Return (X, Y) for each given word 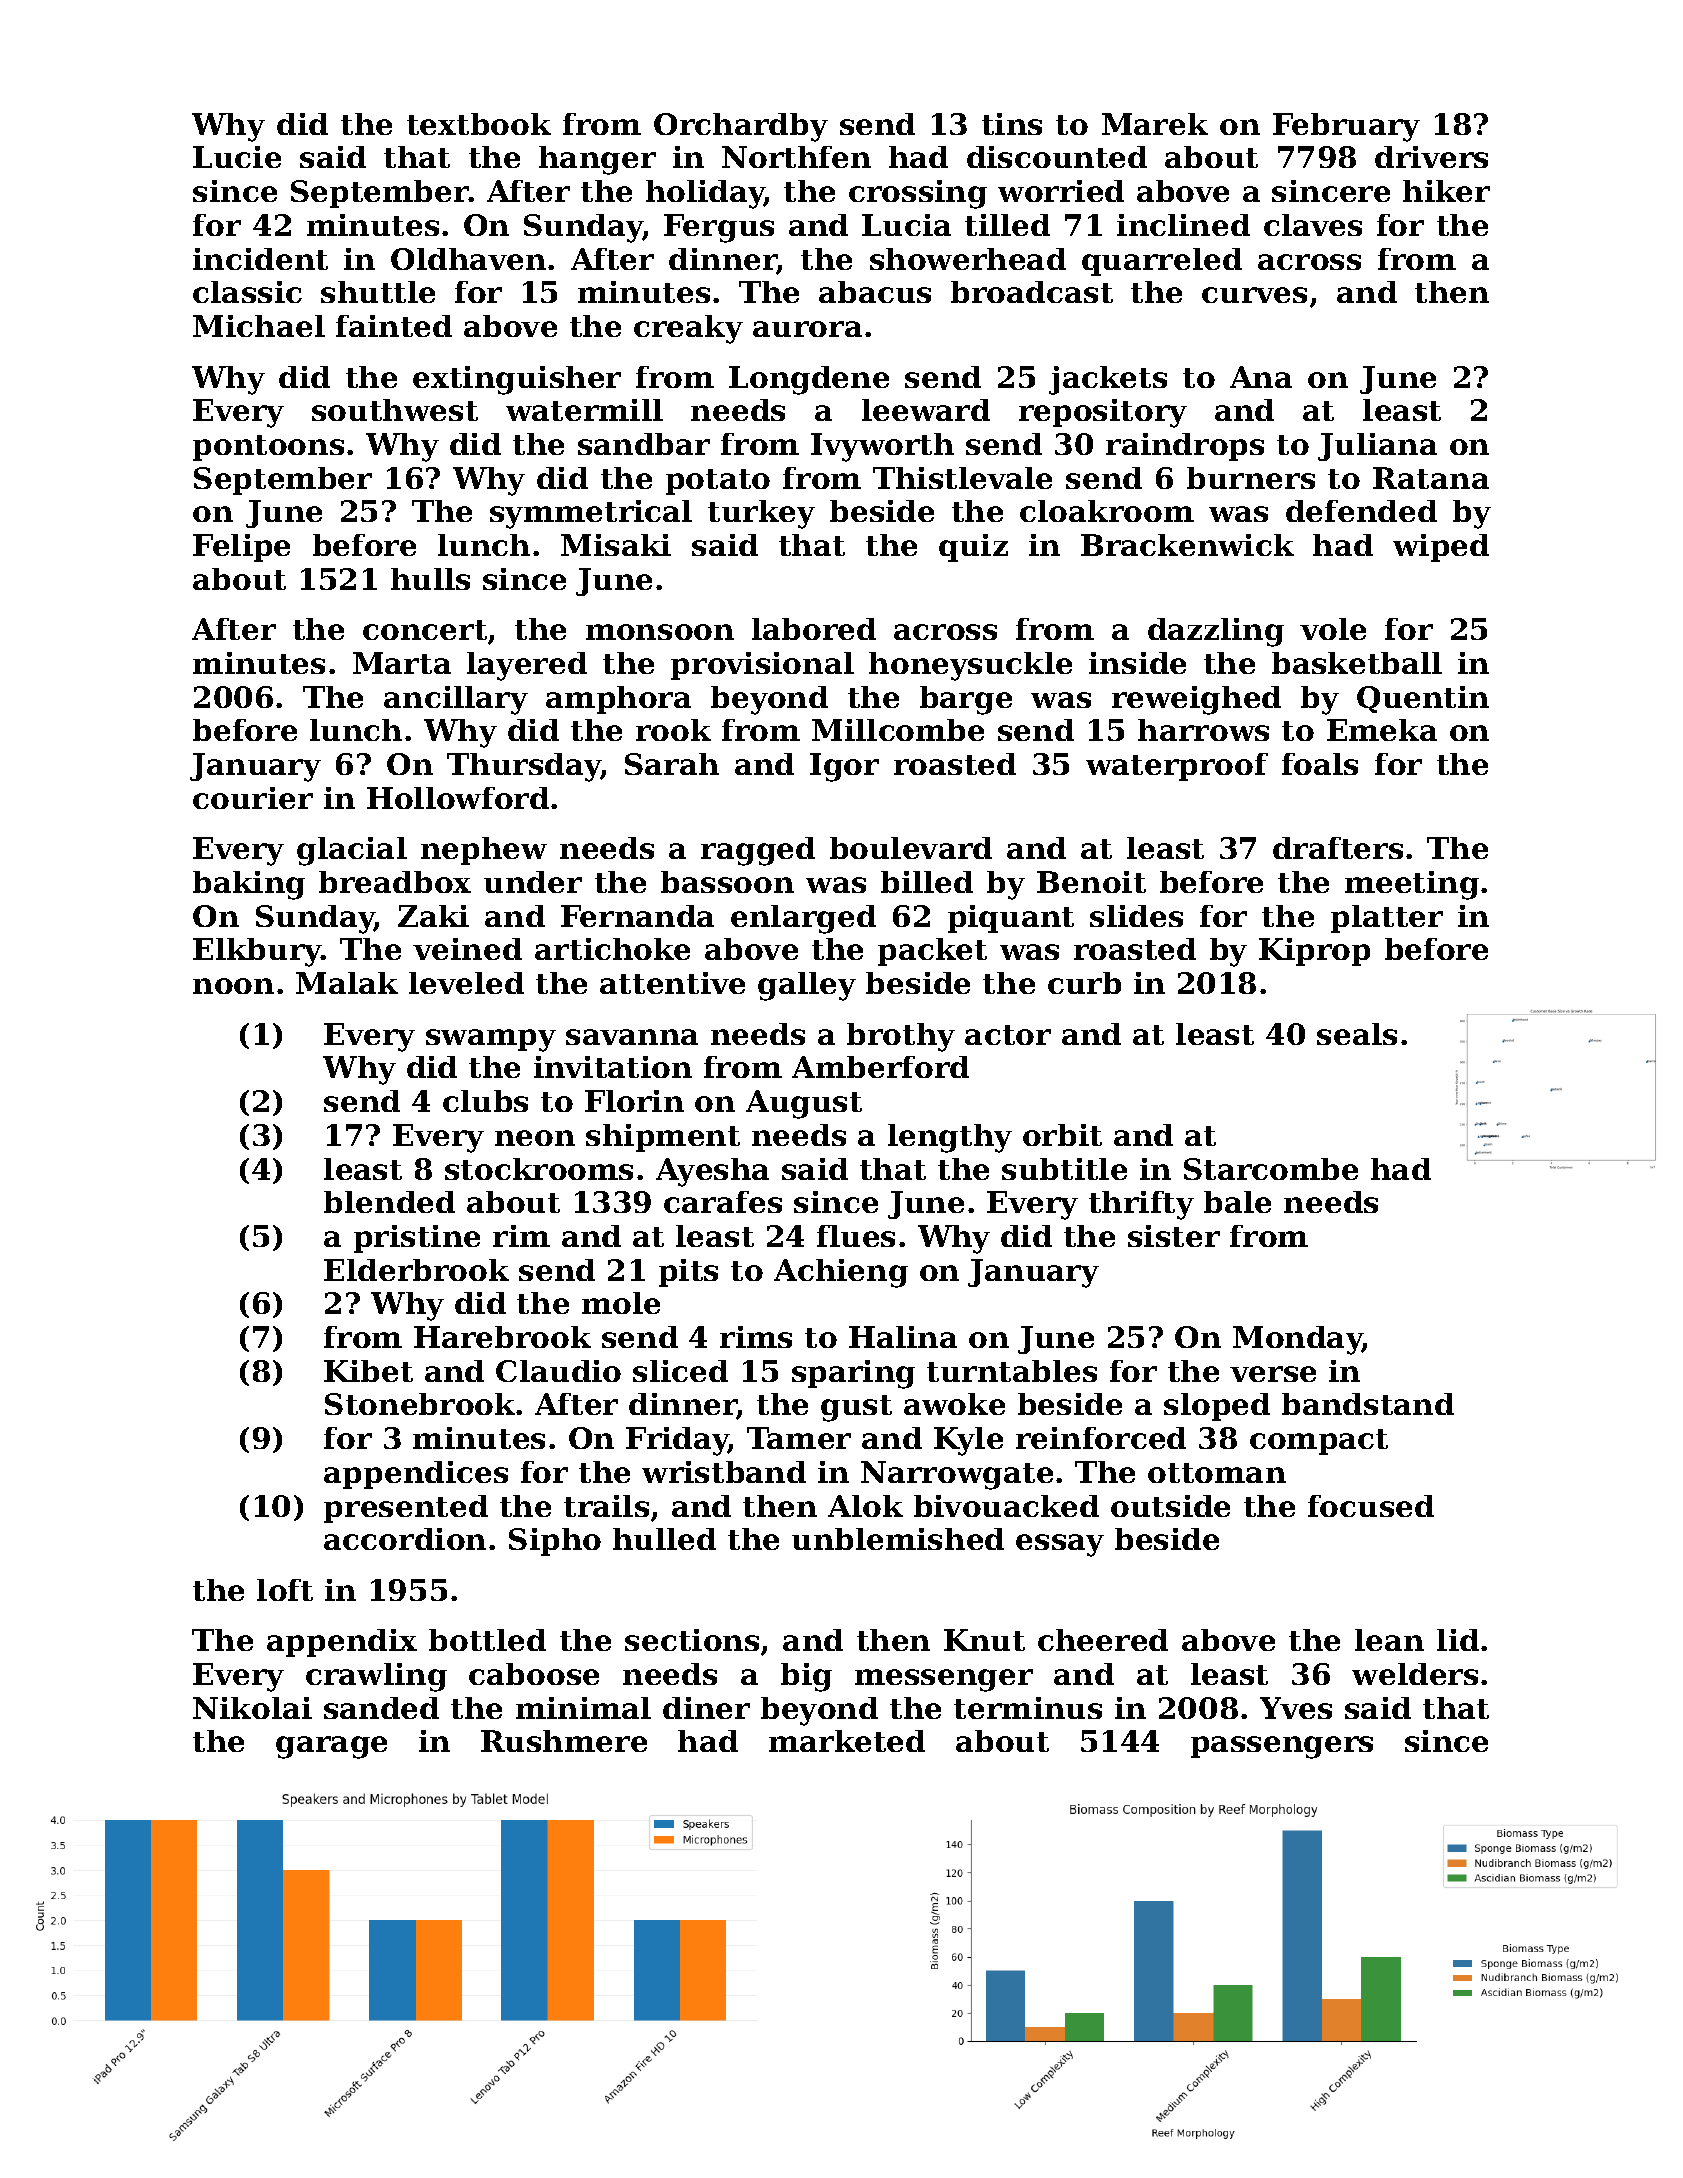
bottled (487, 1640)
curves (1254, 295)
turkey (761, 514)
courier (253, 798)
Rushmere (564, 1741)
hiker (1446, 191)
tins (1012, 124)
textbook (479, 124)
